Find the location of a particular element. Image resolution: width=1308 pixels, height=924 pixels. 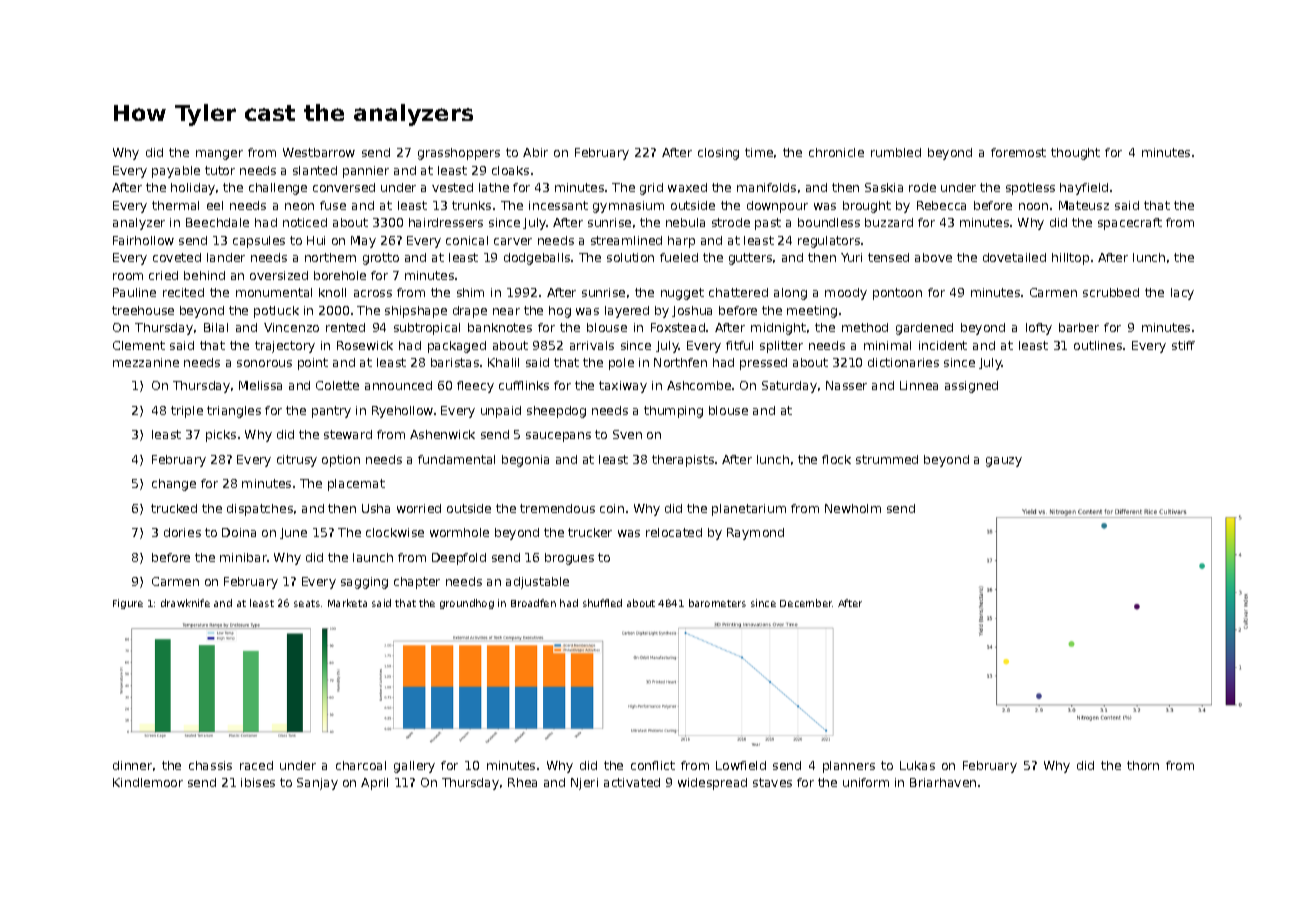

Kindlemoor is located at coordinates (148, 782).
